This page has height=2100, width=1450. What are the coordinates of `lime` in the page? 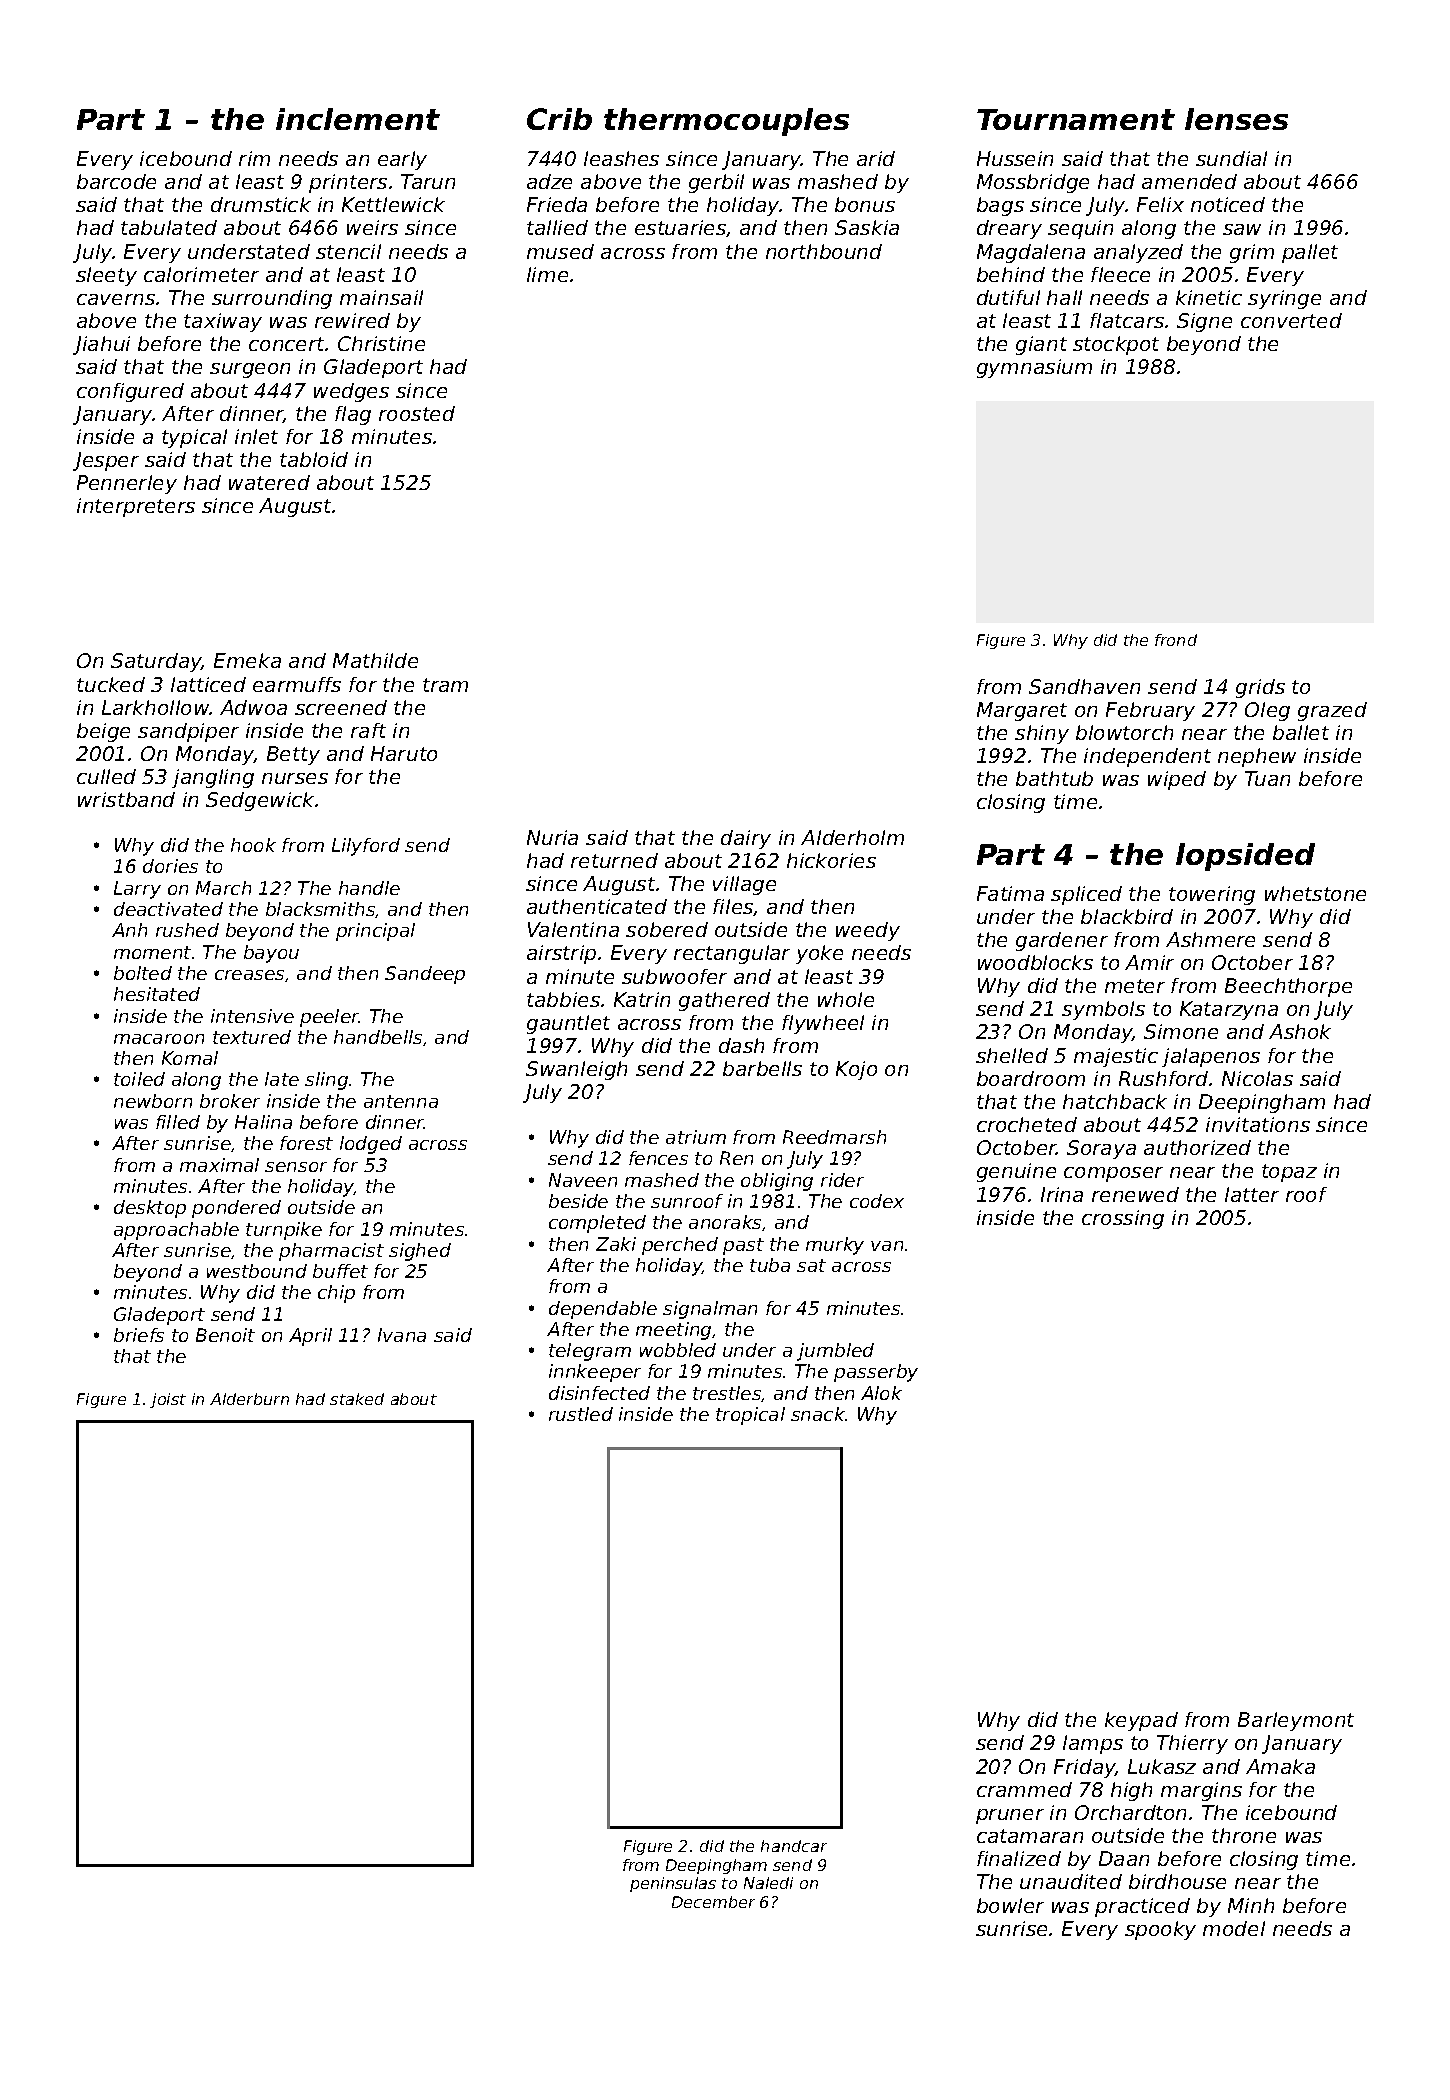 It's located at (547, 274).
